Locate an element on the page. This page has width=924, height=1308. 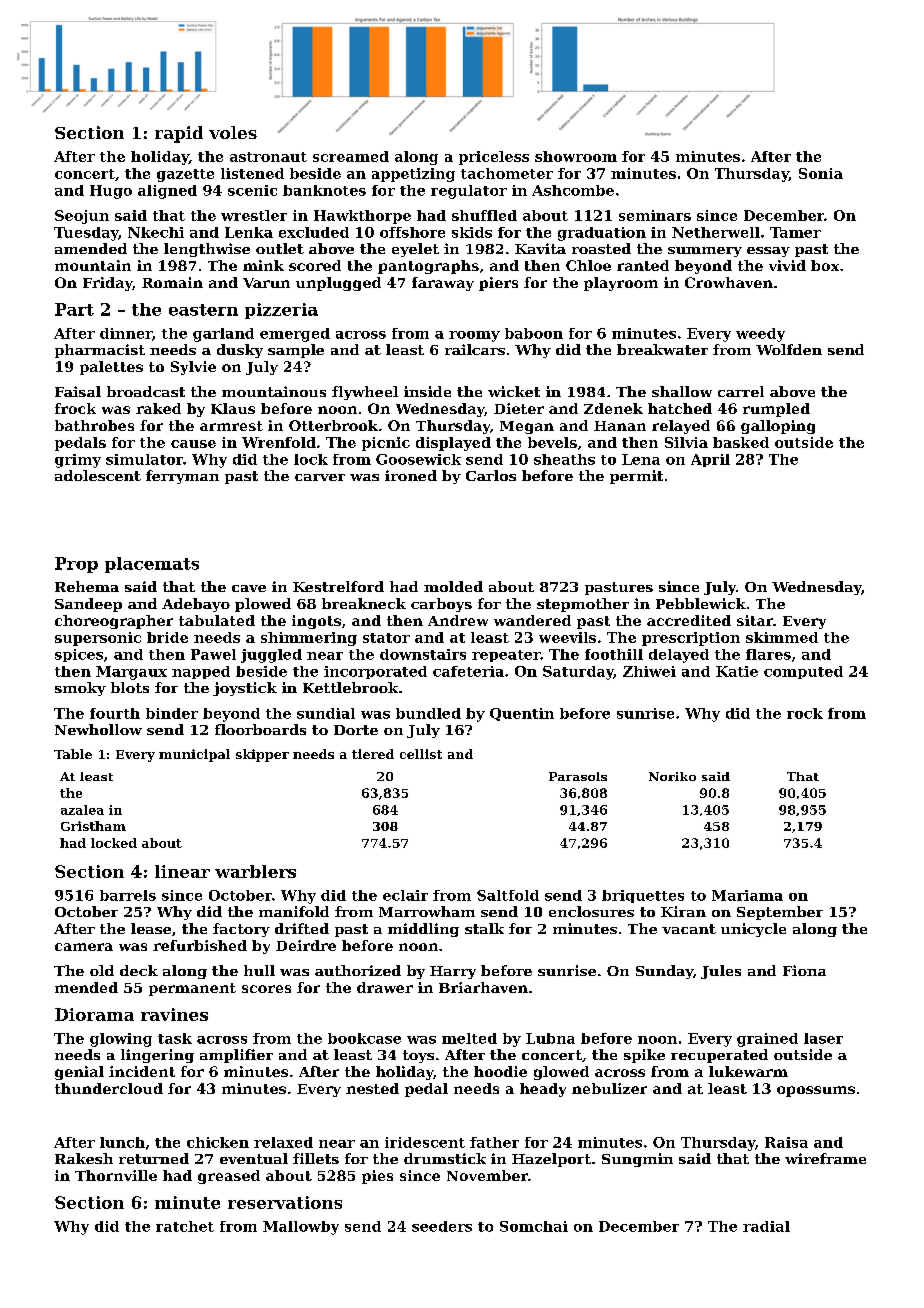
plowed is located at coordinates (263, 605).
